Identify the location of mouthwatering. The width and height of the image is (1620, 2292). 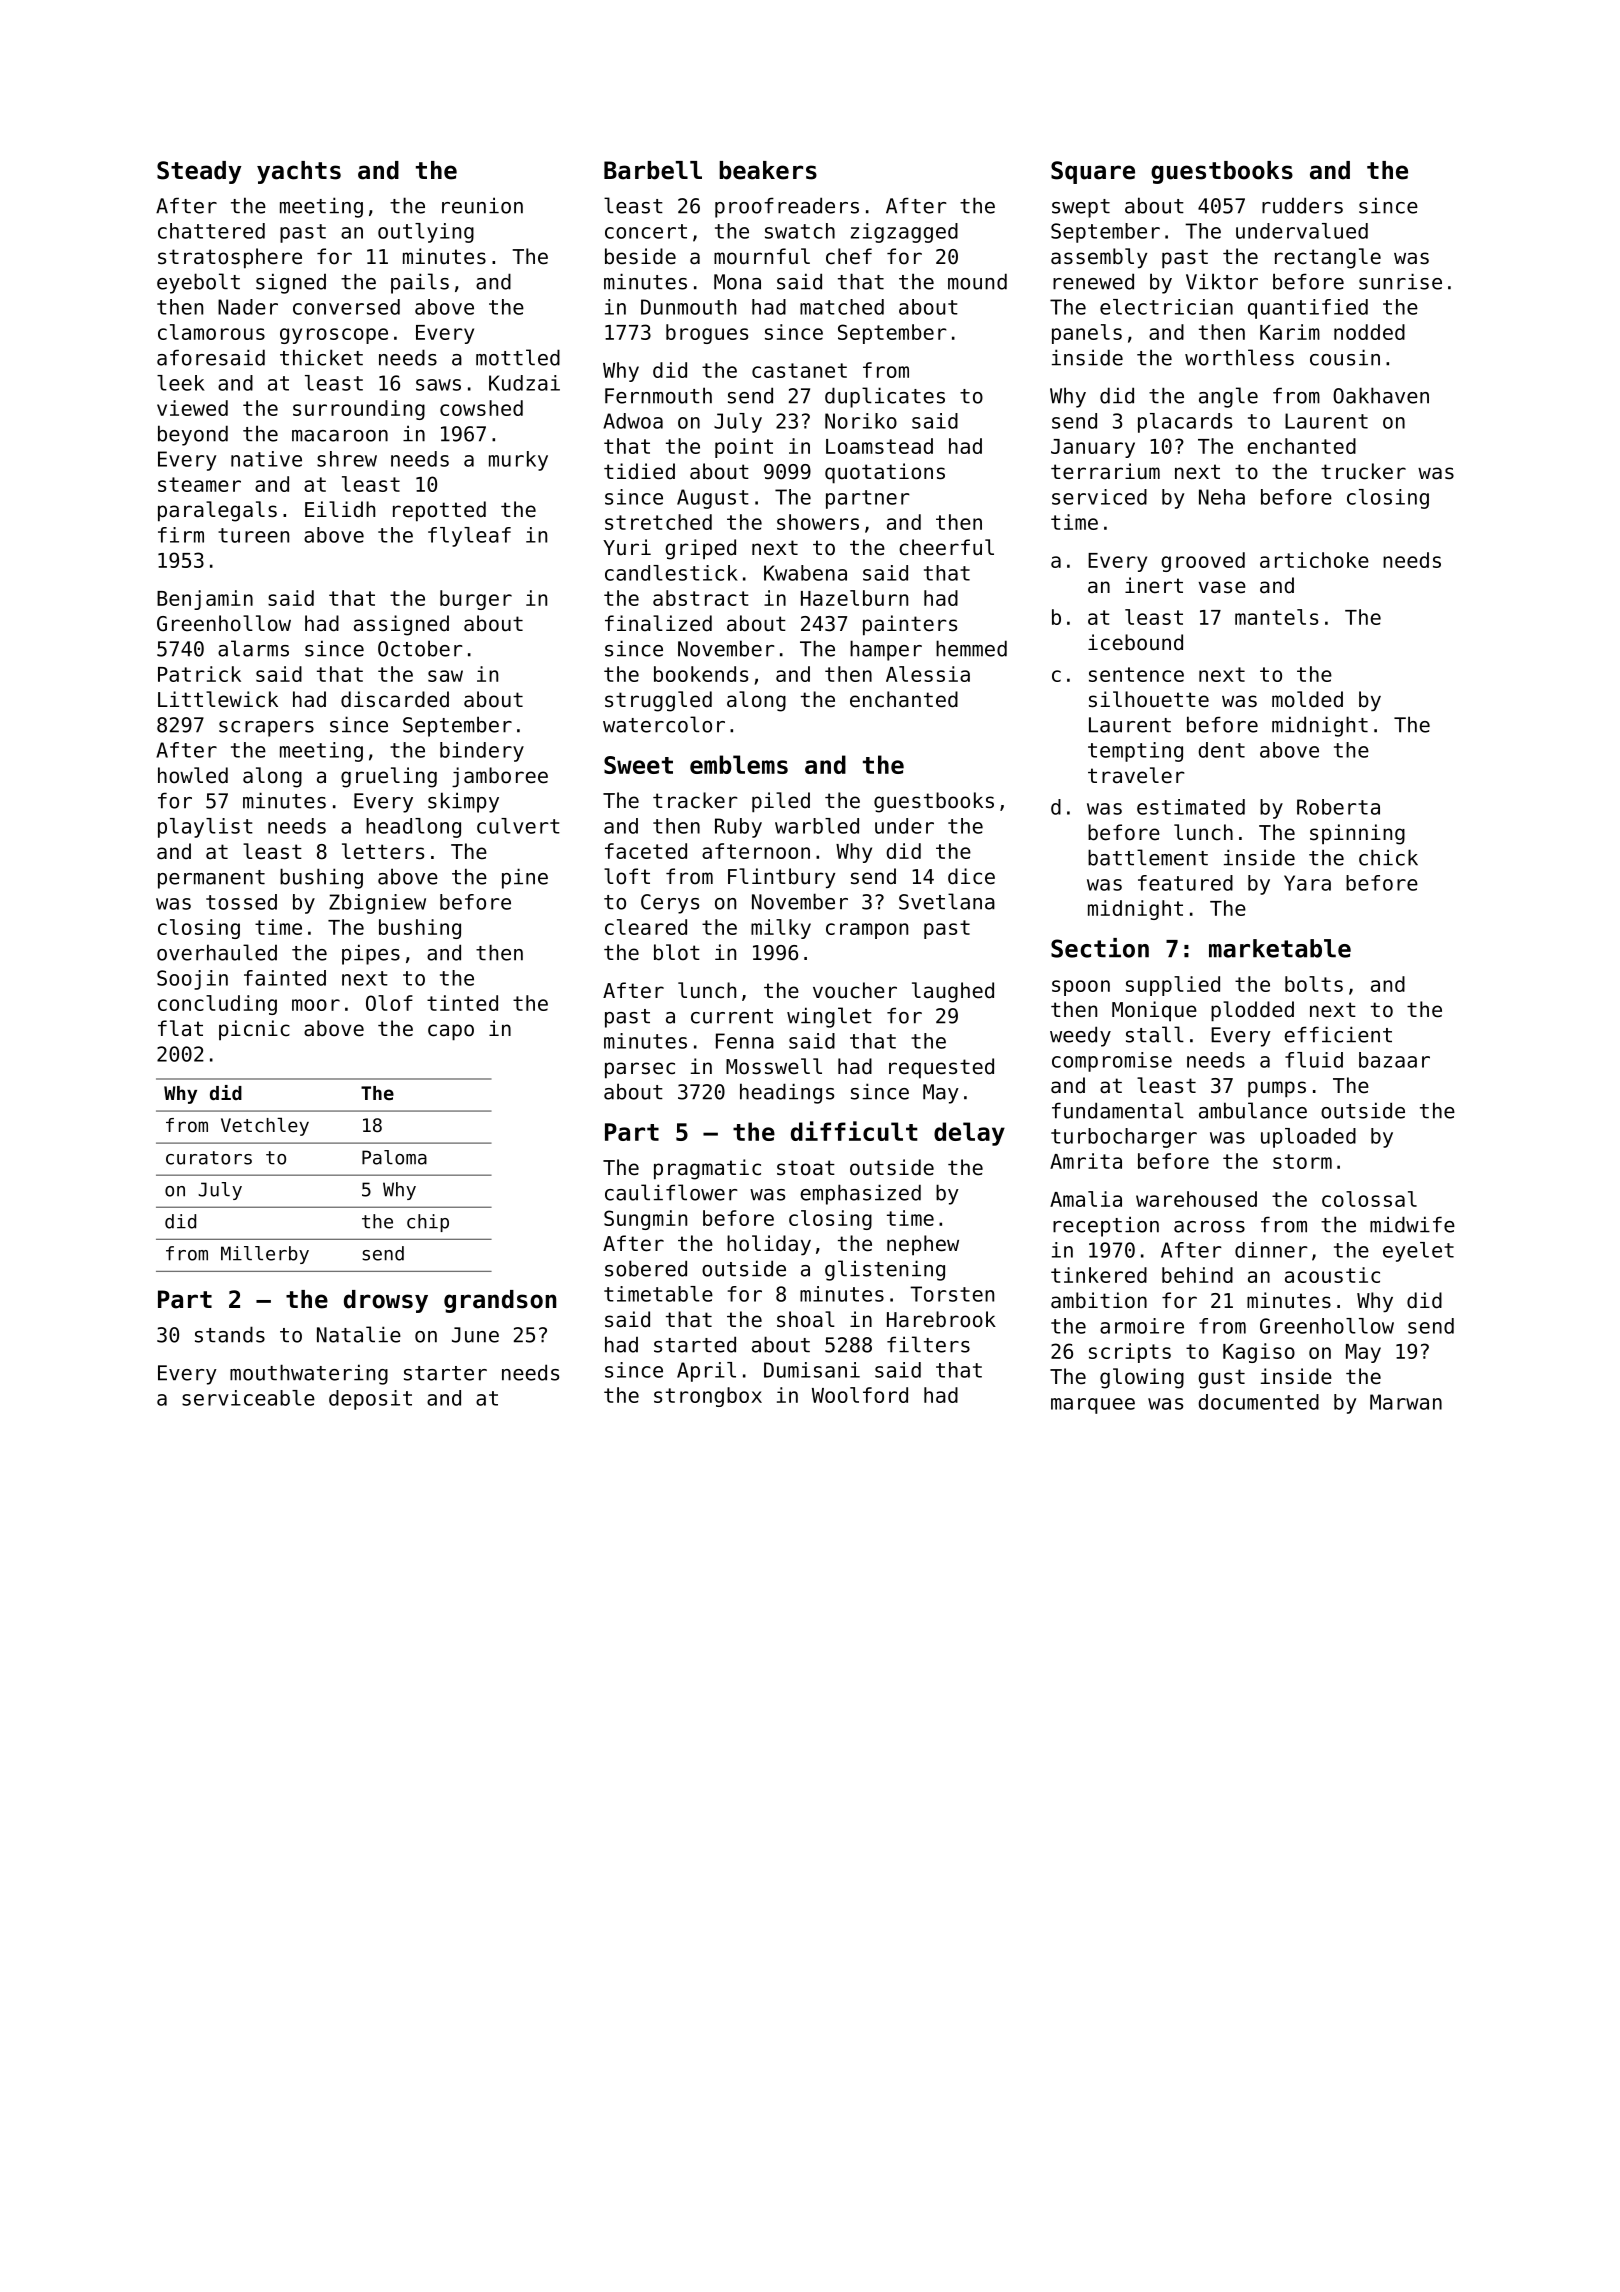
(309, 1374).
